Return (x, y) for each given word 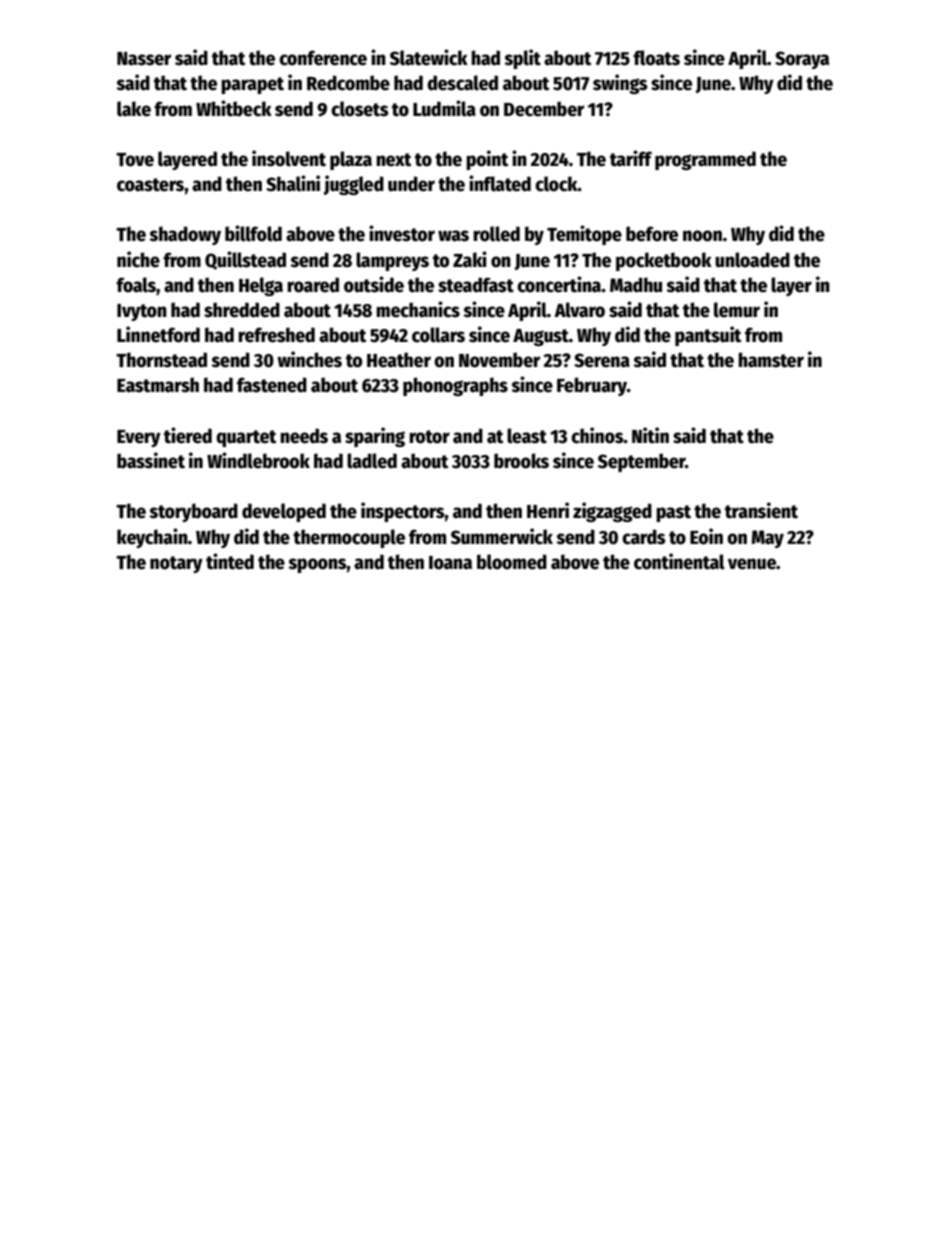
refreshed (276, 335)
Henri (548, 510)
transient (761, 510)
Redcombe (348, 83)
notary (176, 564)
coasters (150, 185)
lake (134, 109)
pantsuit (708, 336)
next (394, 160)
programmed (705, 160)
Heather (399, 360)
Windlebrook (258, 460)
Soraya (802, 60)
